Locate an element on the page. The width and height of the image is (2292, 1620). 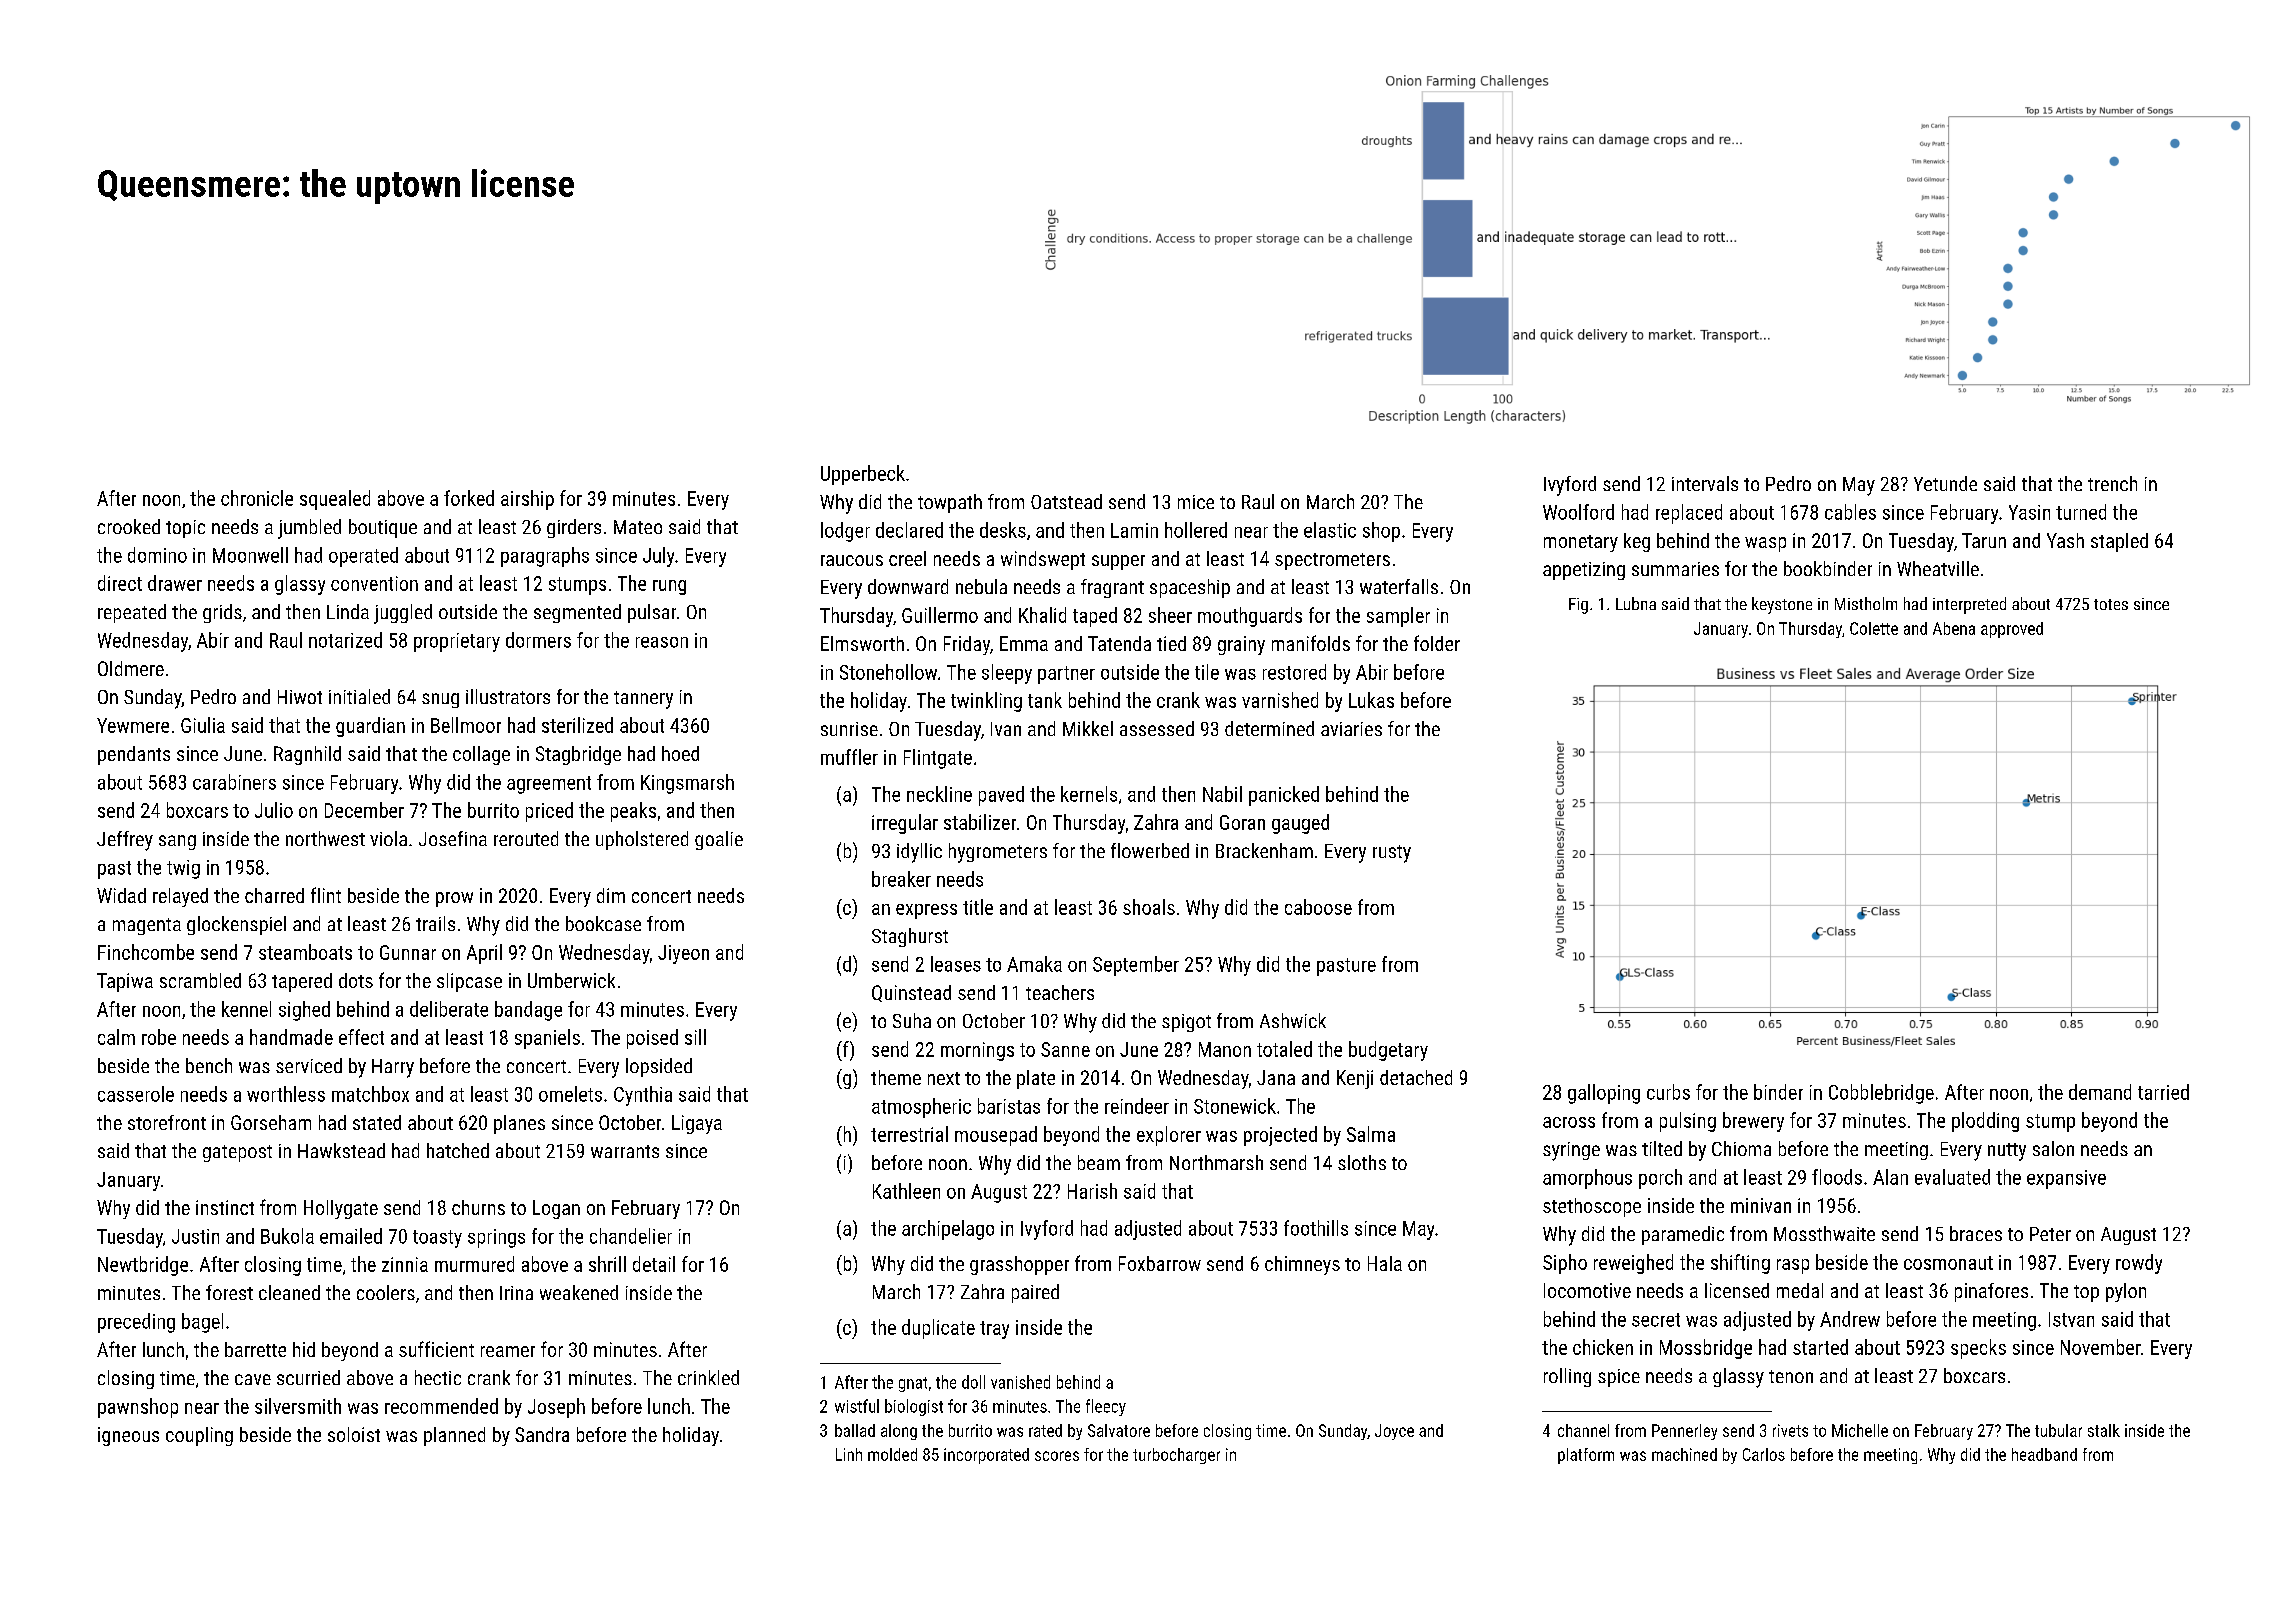
forked is located at coordinates (469, 498).
